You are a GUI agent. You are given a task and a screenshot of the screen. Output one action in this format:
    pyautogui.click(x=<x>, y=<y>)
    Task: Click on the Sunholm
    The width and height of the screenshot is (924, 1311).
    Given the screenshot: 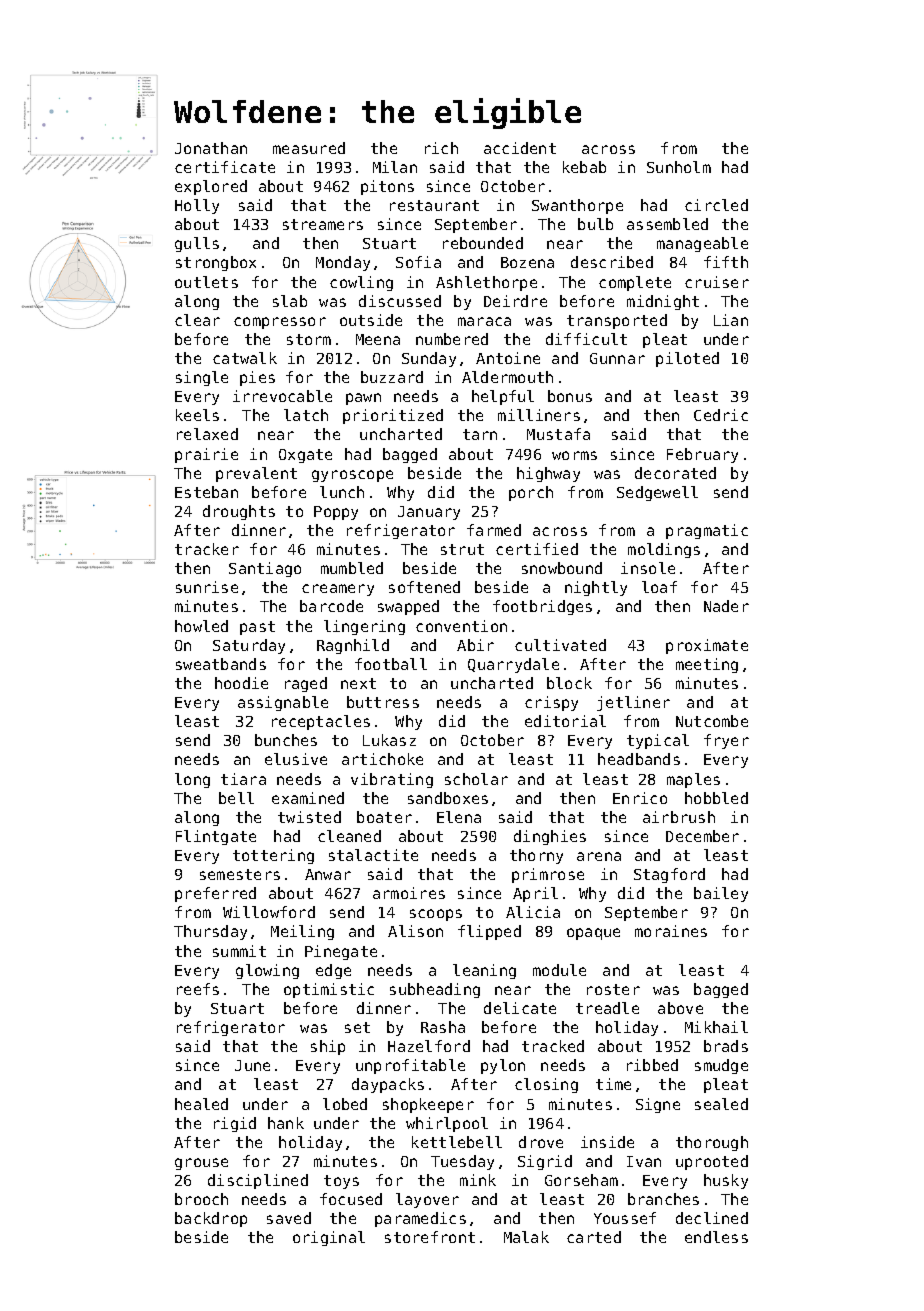 What is the action you would take?
    pyautogui.click(x=679, y=167)
